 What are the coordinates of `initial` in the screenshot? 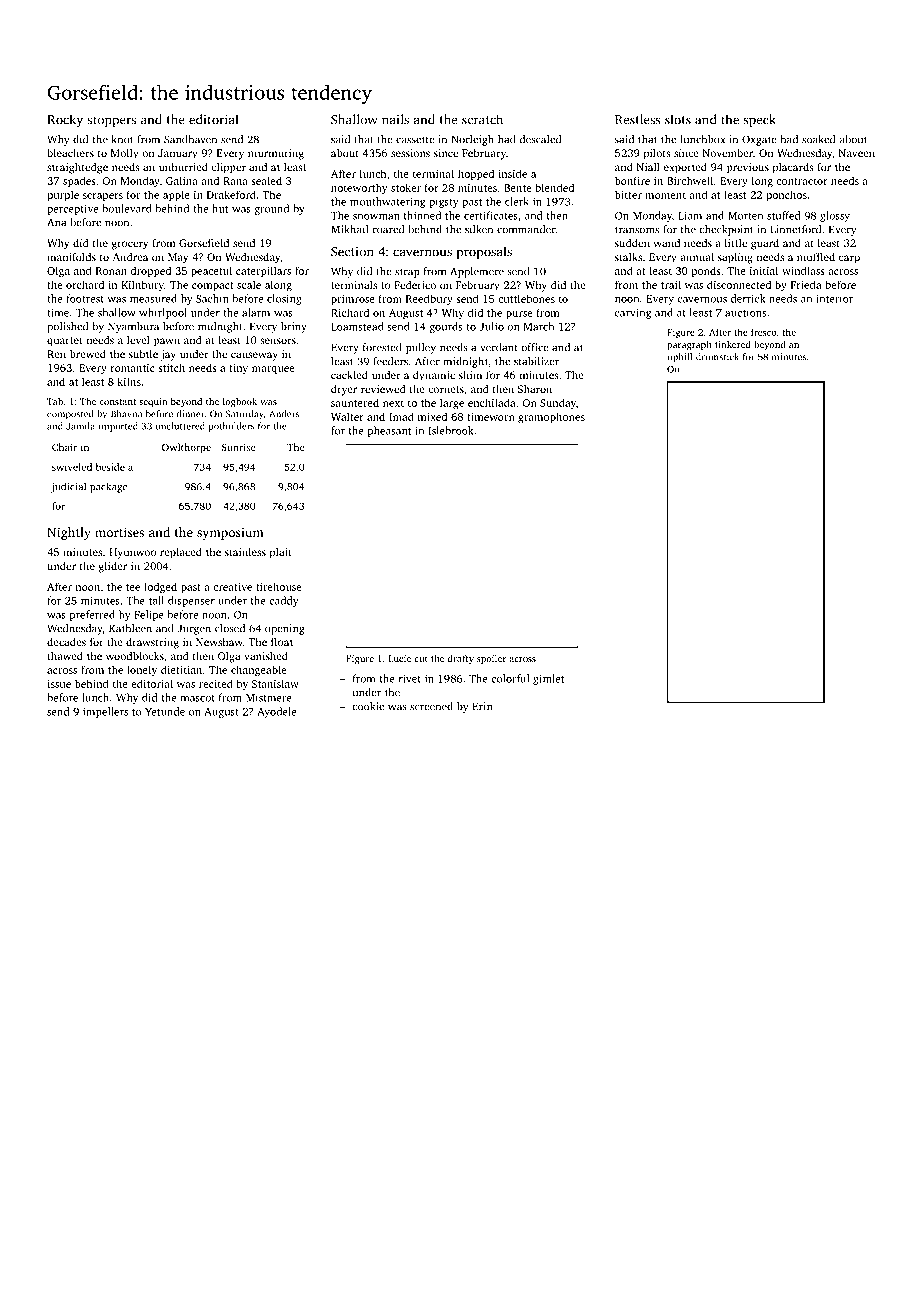 It's located at (764, 270).
